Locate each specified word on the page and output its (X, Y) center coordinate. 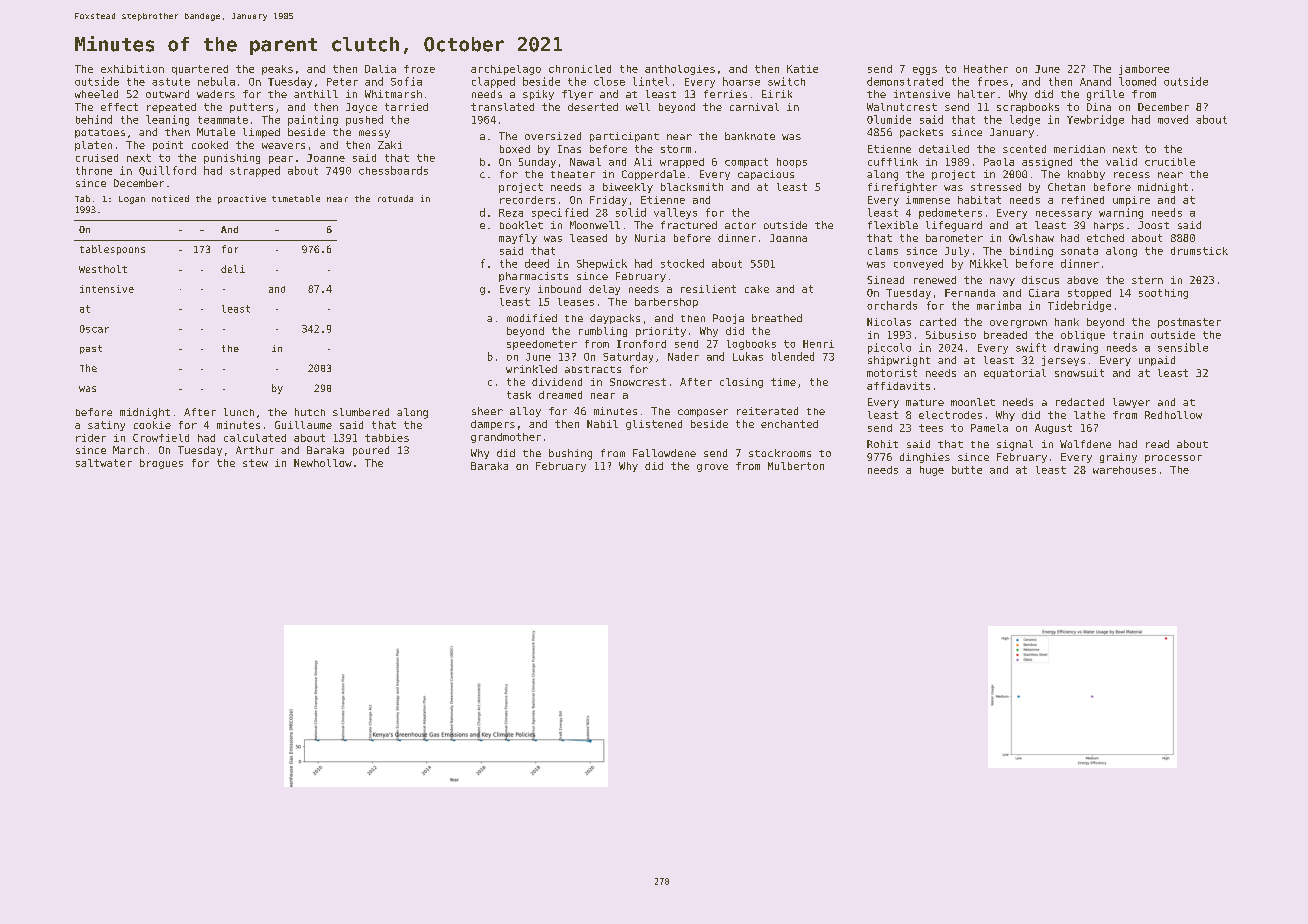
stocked (682, 263)
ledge (1025, 120)
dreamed (560, 395)
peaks (277, 70)
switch (786, 81)
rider (91, 438)
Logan (132, 200)
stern (1147, 280)
